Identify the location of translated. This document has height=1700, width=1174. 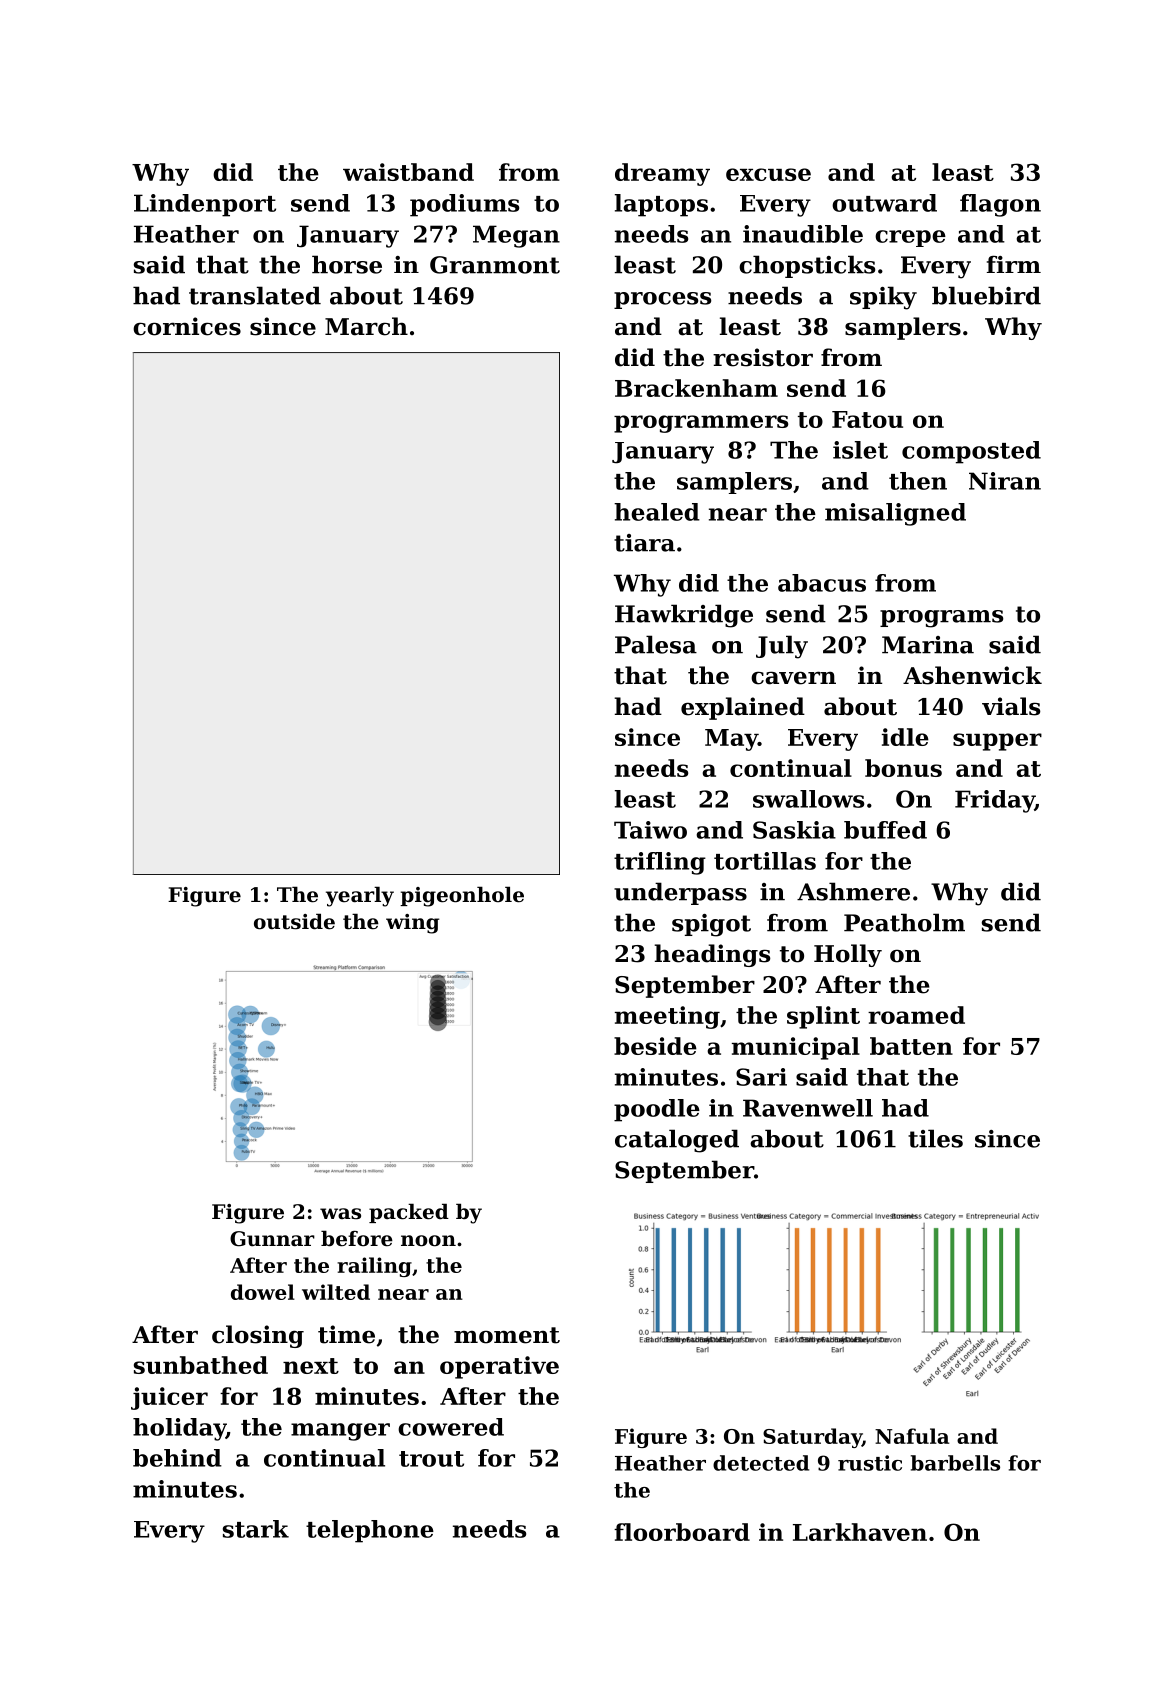
(255, 295).
